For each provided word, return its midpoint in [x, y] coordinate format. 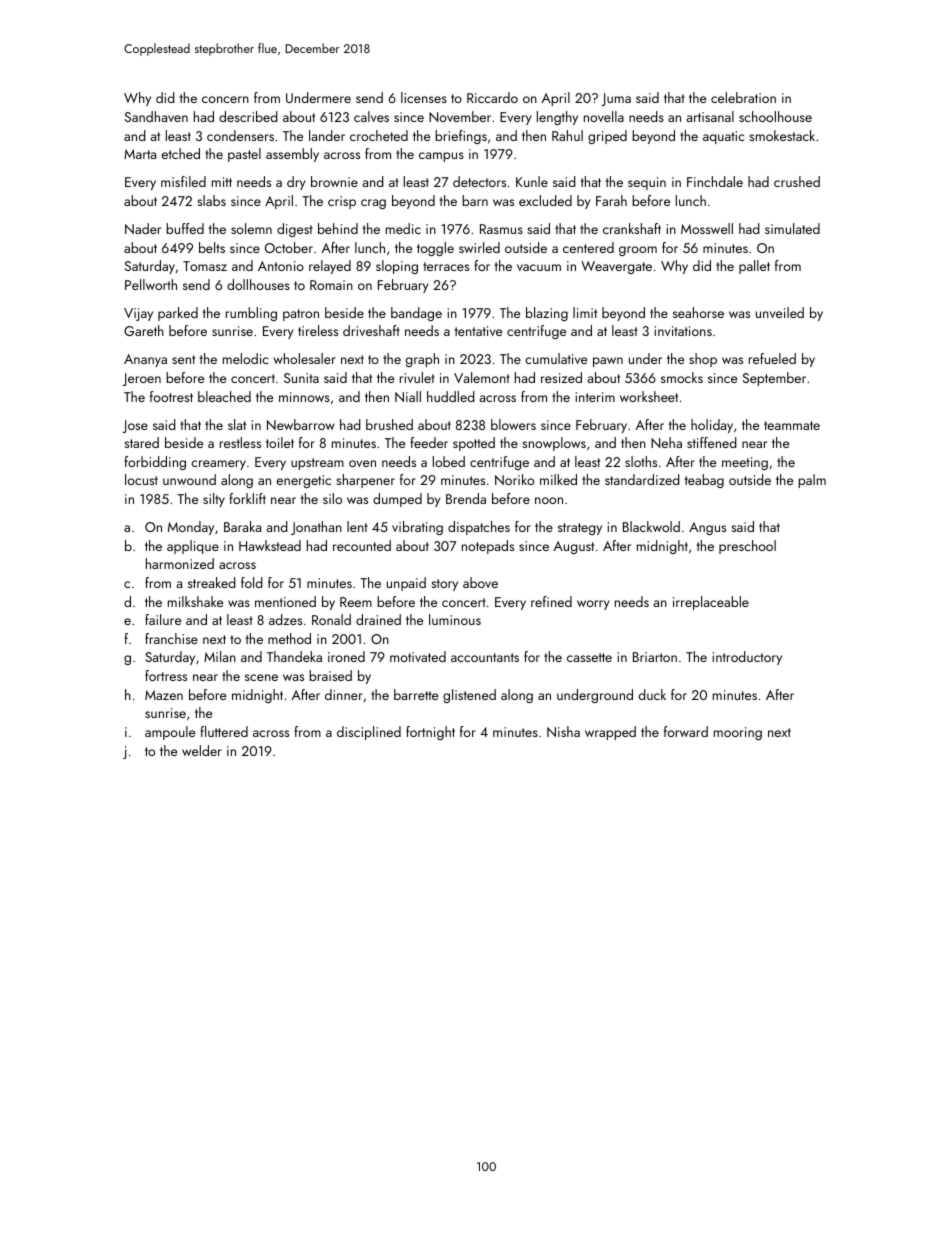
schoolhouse [775, 116]
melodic [245, 358]
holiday [712, 426]
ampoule [170, 733]
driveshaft [371, 330]
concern [225, 99]
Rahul [567, 135]
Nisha [563, 731]
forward [686, 731]
